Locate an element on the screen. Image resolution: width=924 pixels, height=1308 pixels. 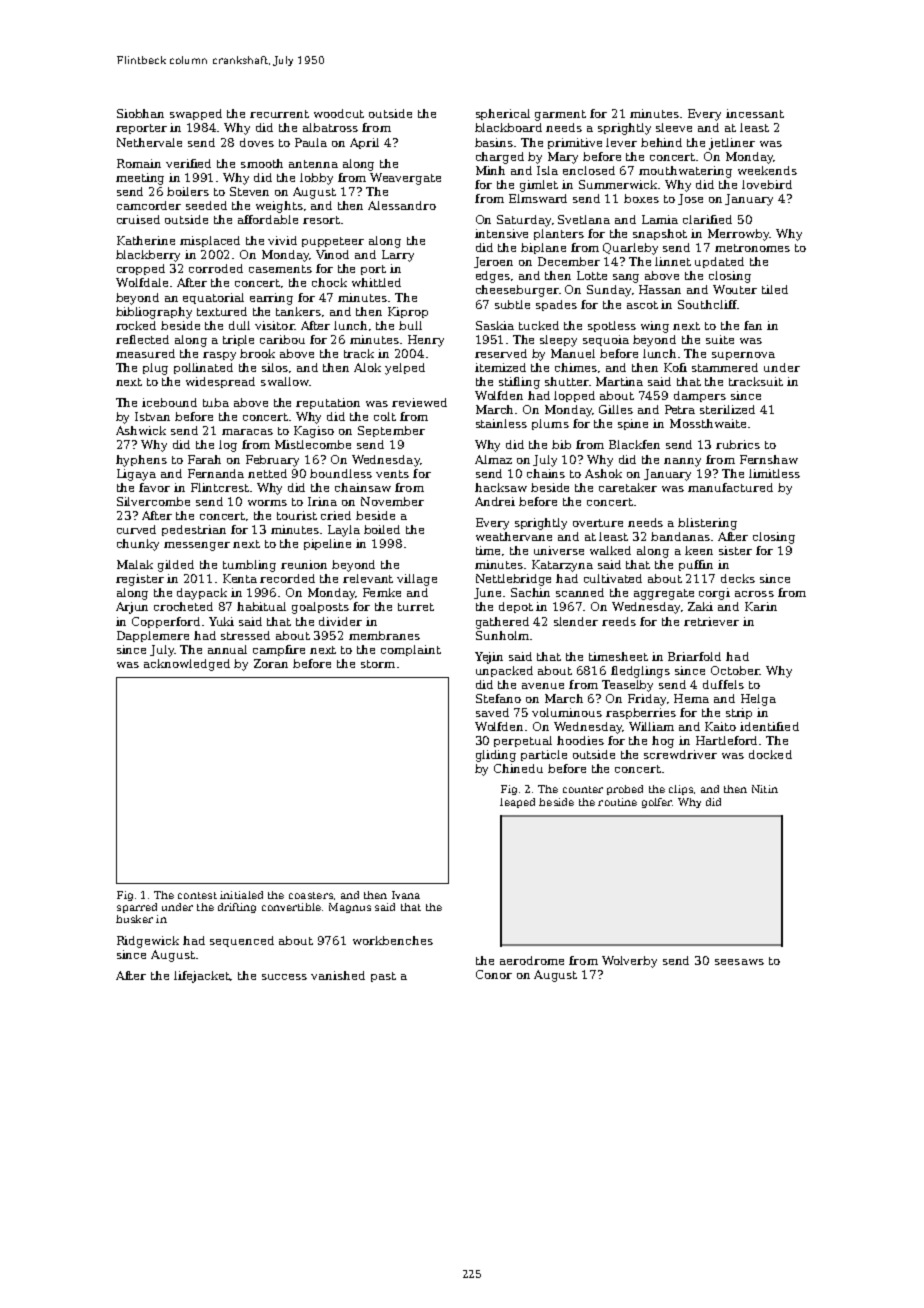
lifejacket is located at coordinates (202, 977).
